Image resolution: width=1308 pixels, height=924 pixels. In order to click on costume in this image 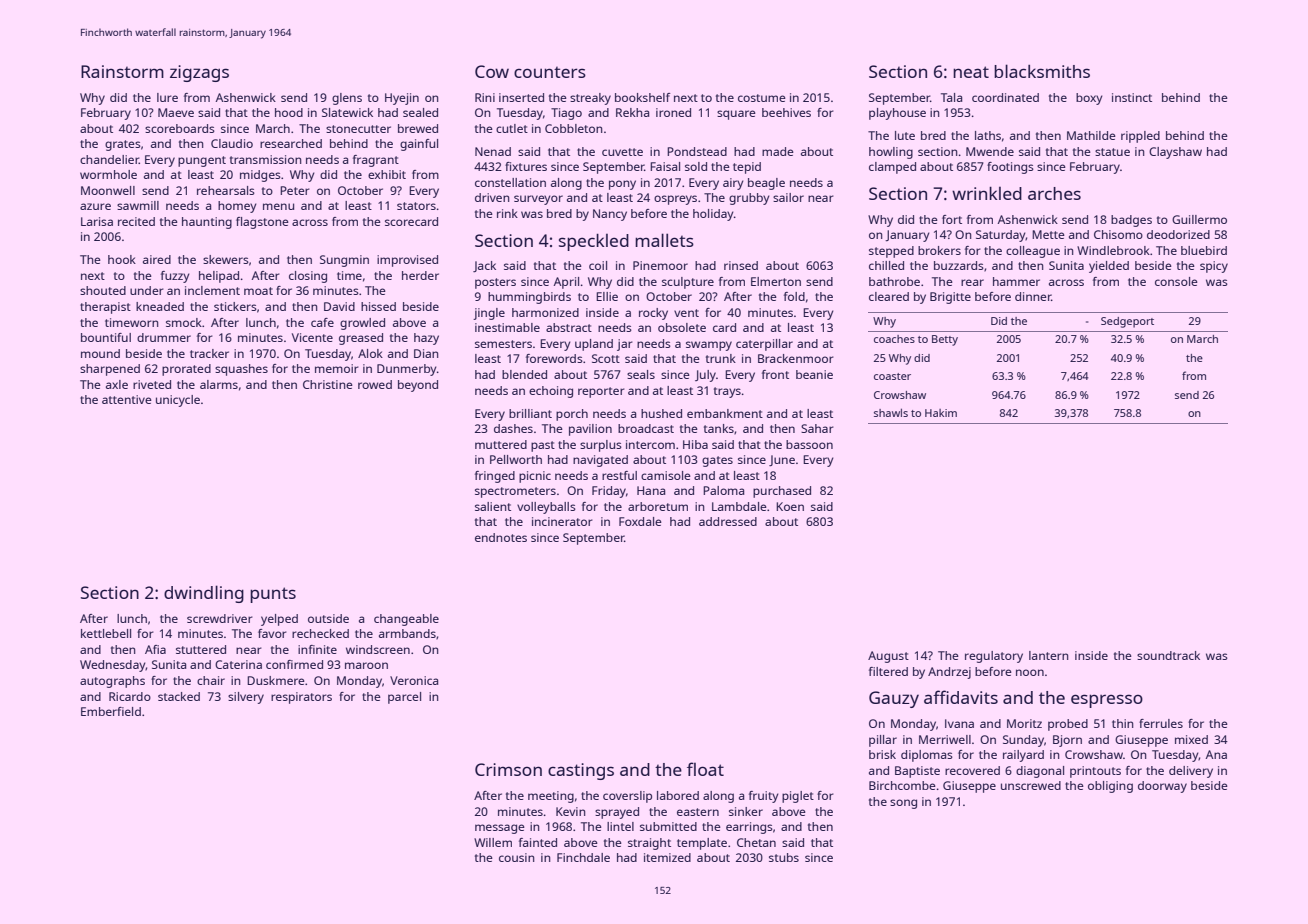, I will do `click(762, 98)`.
